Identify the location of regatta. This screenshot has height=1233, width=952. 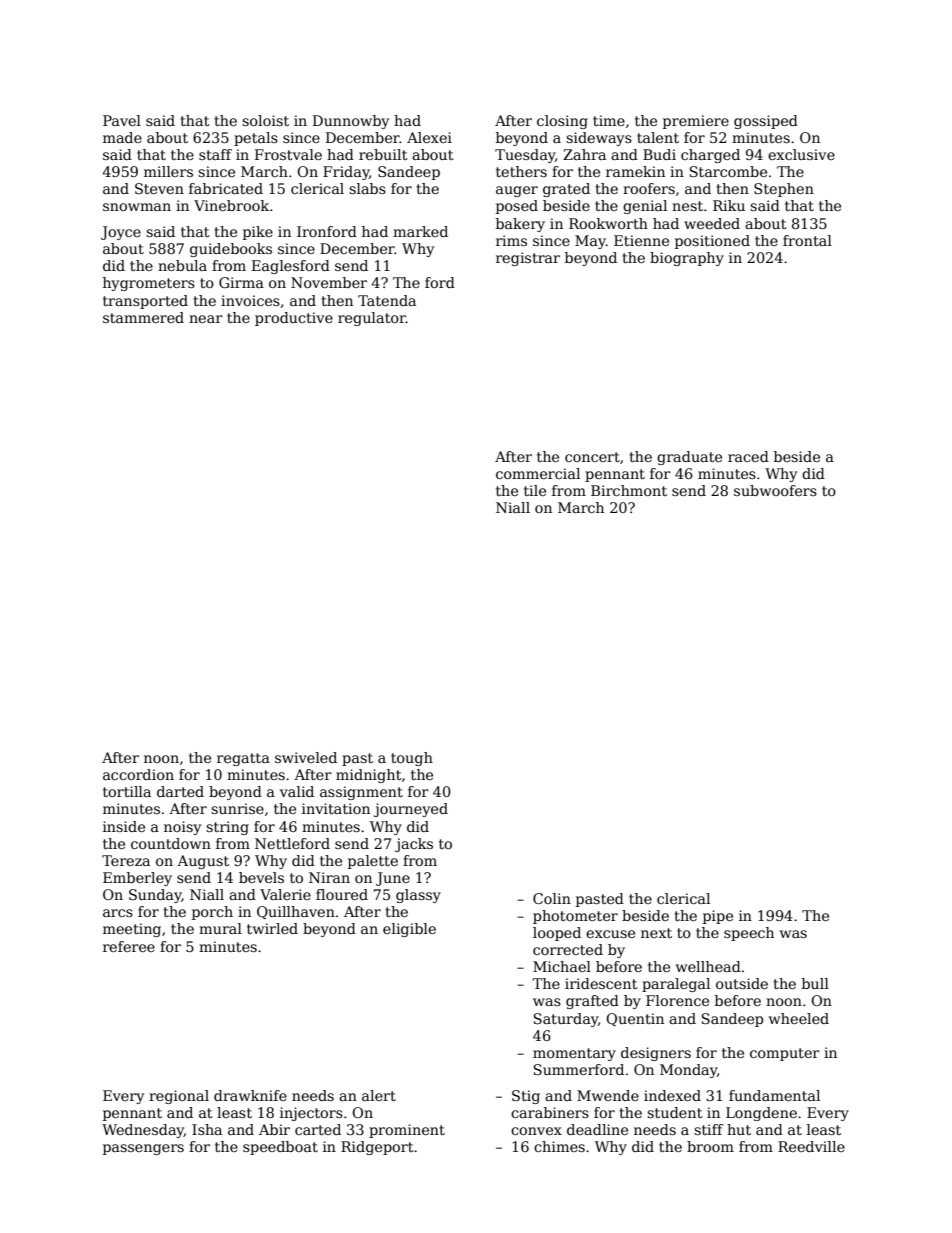
(243, 759).
